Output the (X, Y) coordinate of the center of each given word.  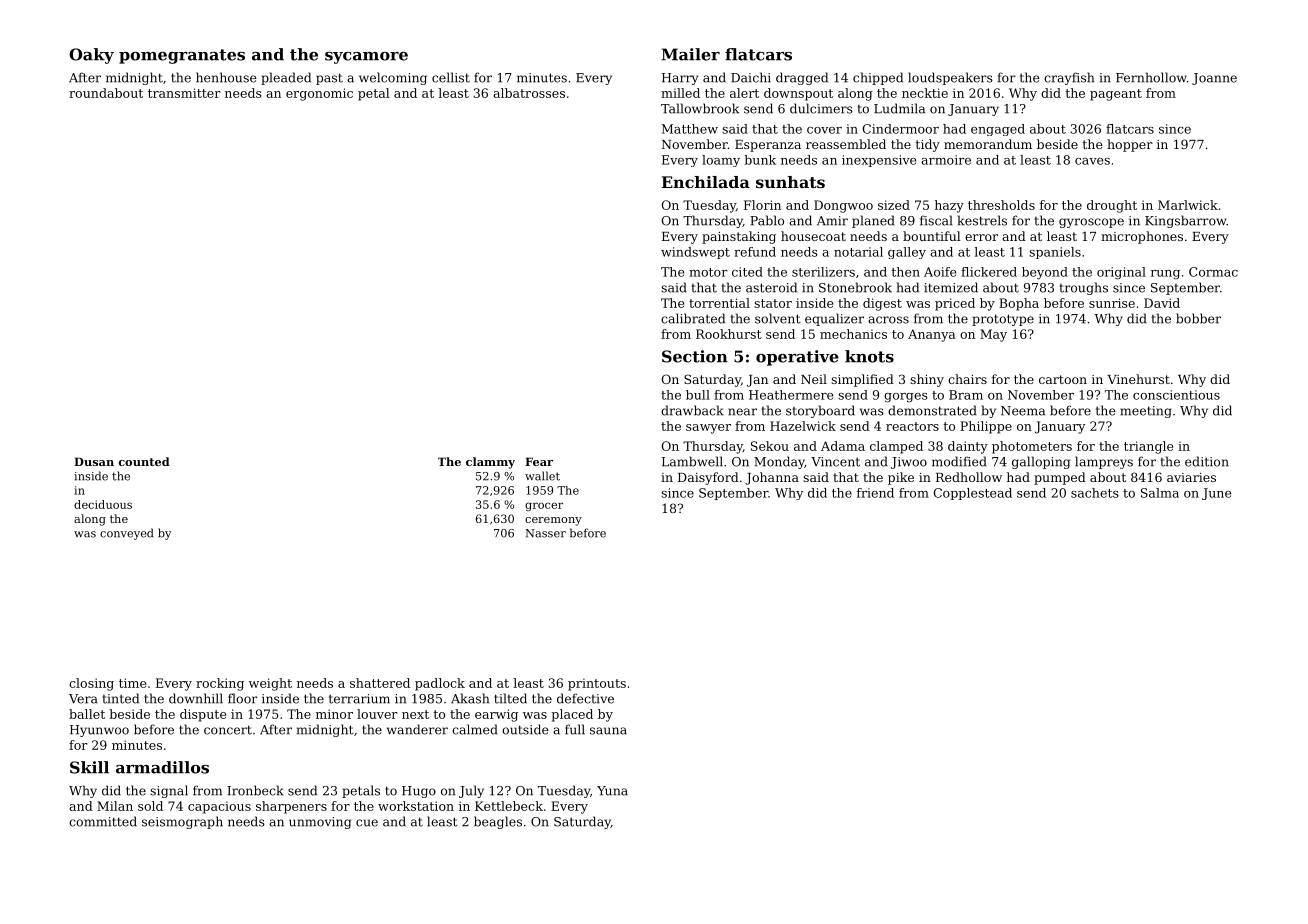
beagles (498, 822)
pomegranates (182, 56)
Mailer (691, 54)
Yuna (612, 791)
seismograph (182, 822)
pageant (1116, 95)
